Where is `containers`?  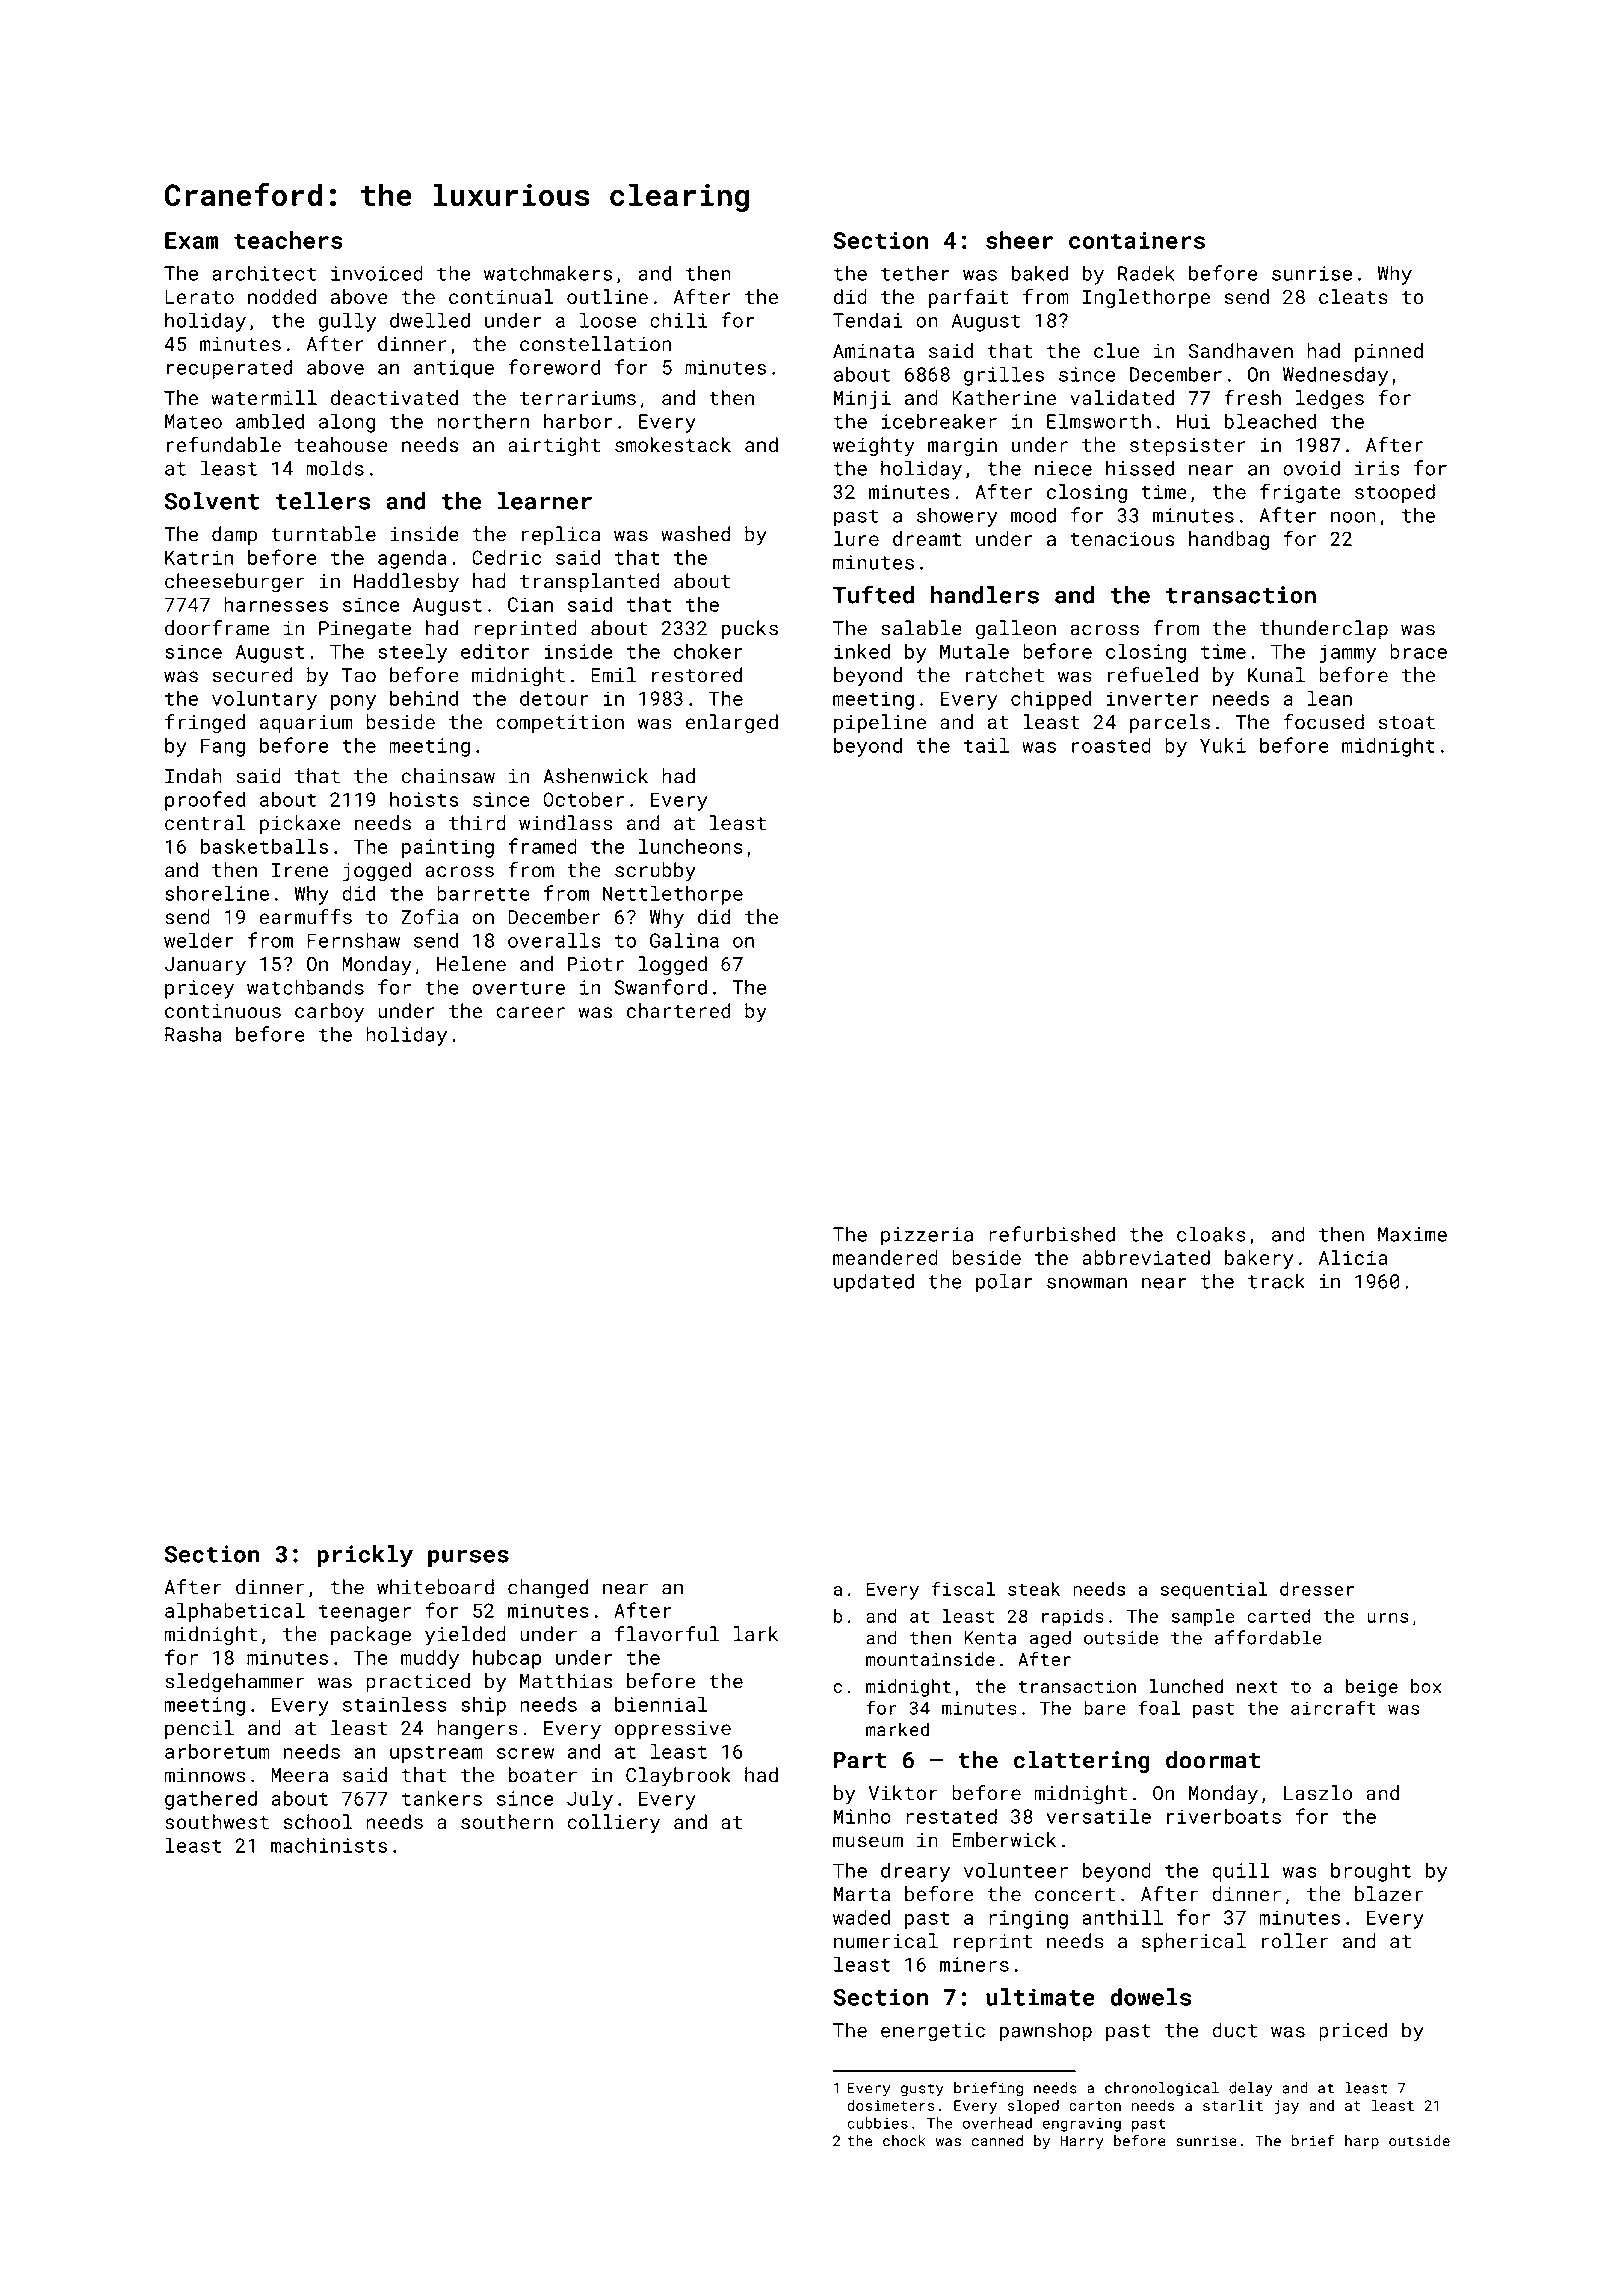 containers is located at coordinates (1137, 240).
